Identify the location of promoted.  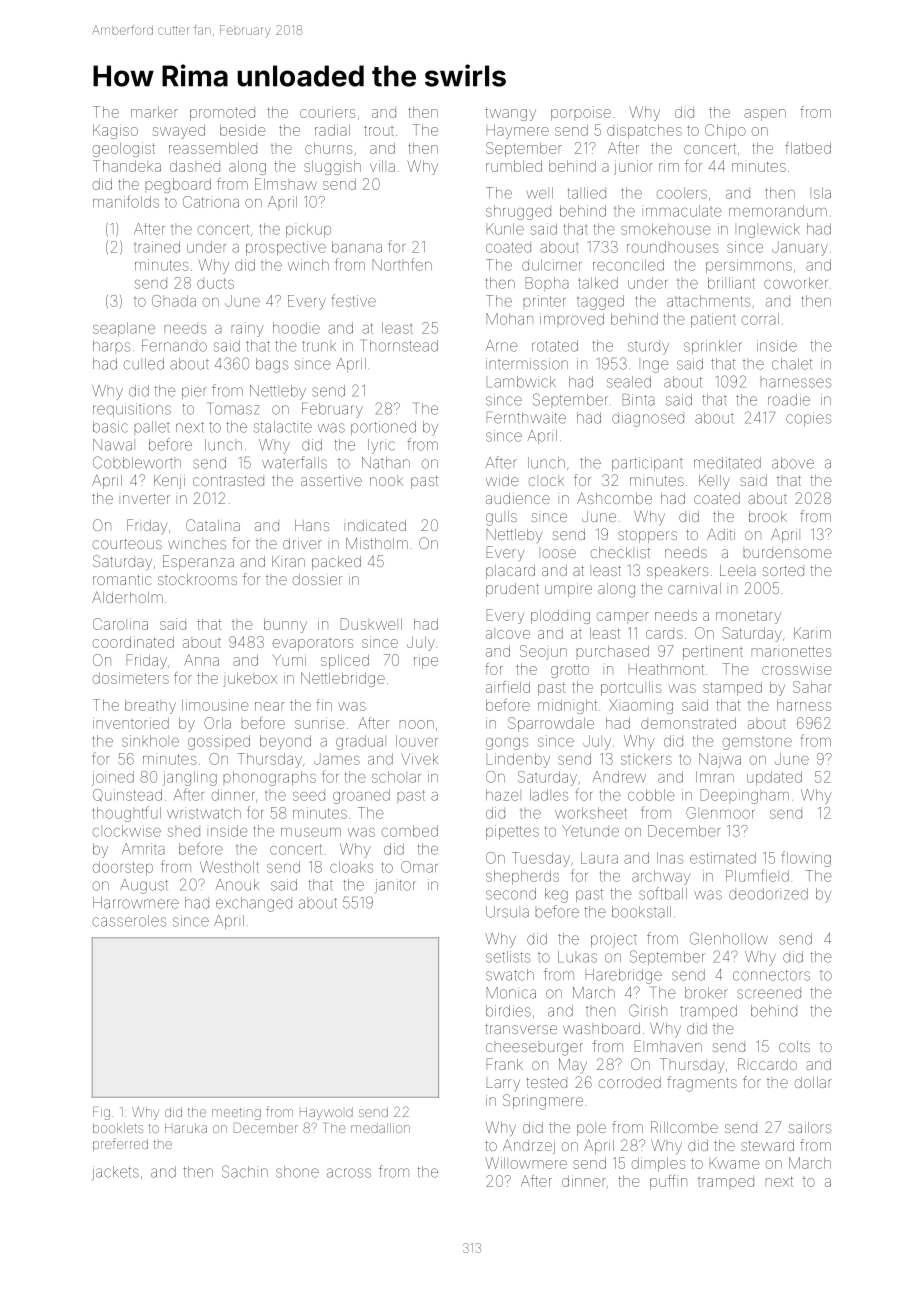
(222, 114).
